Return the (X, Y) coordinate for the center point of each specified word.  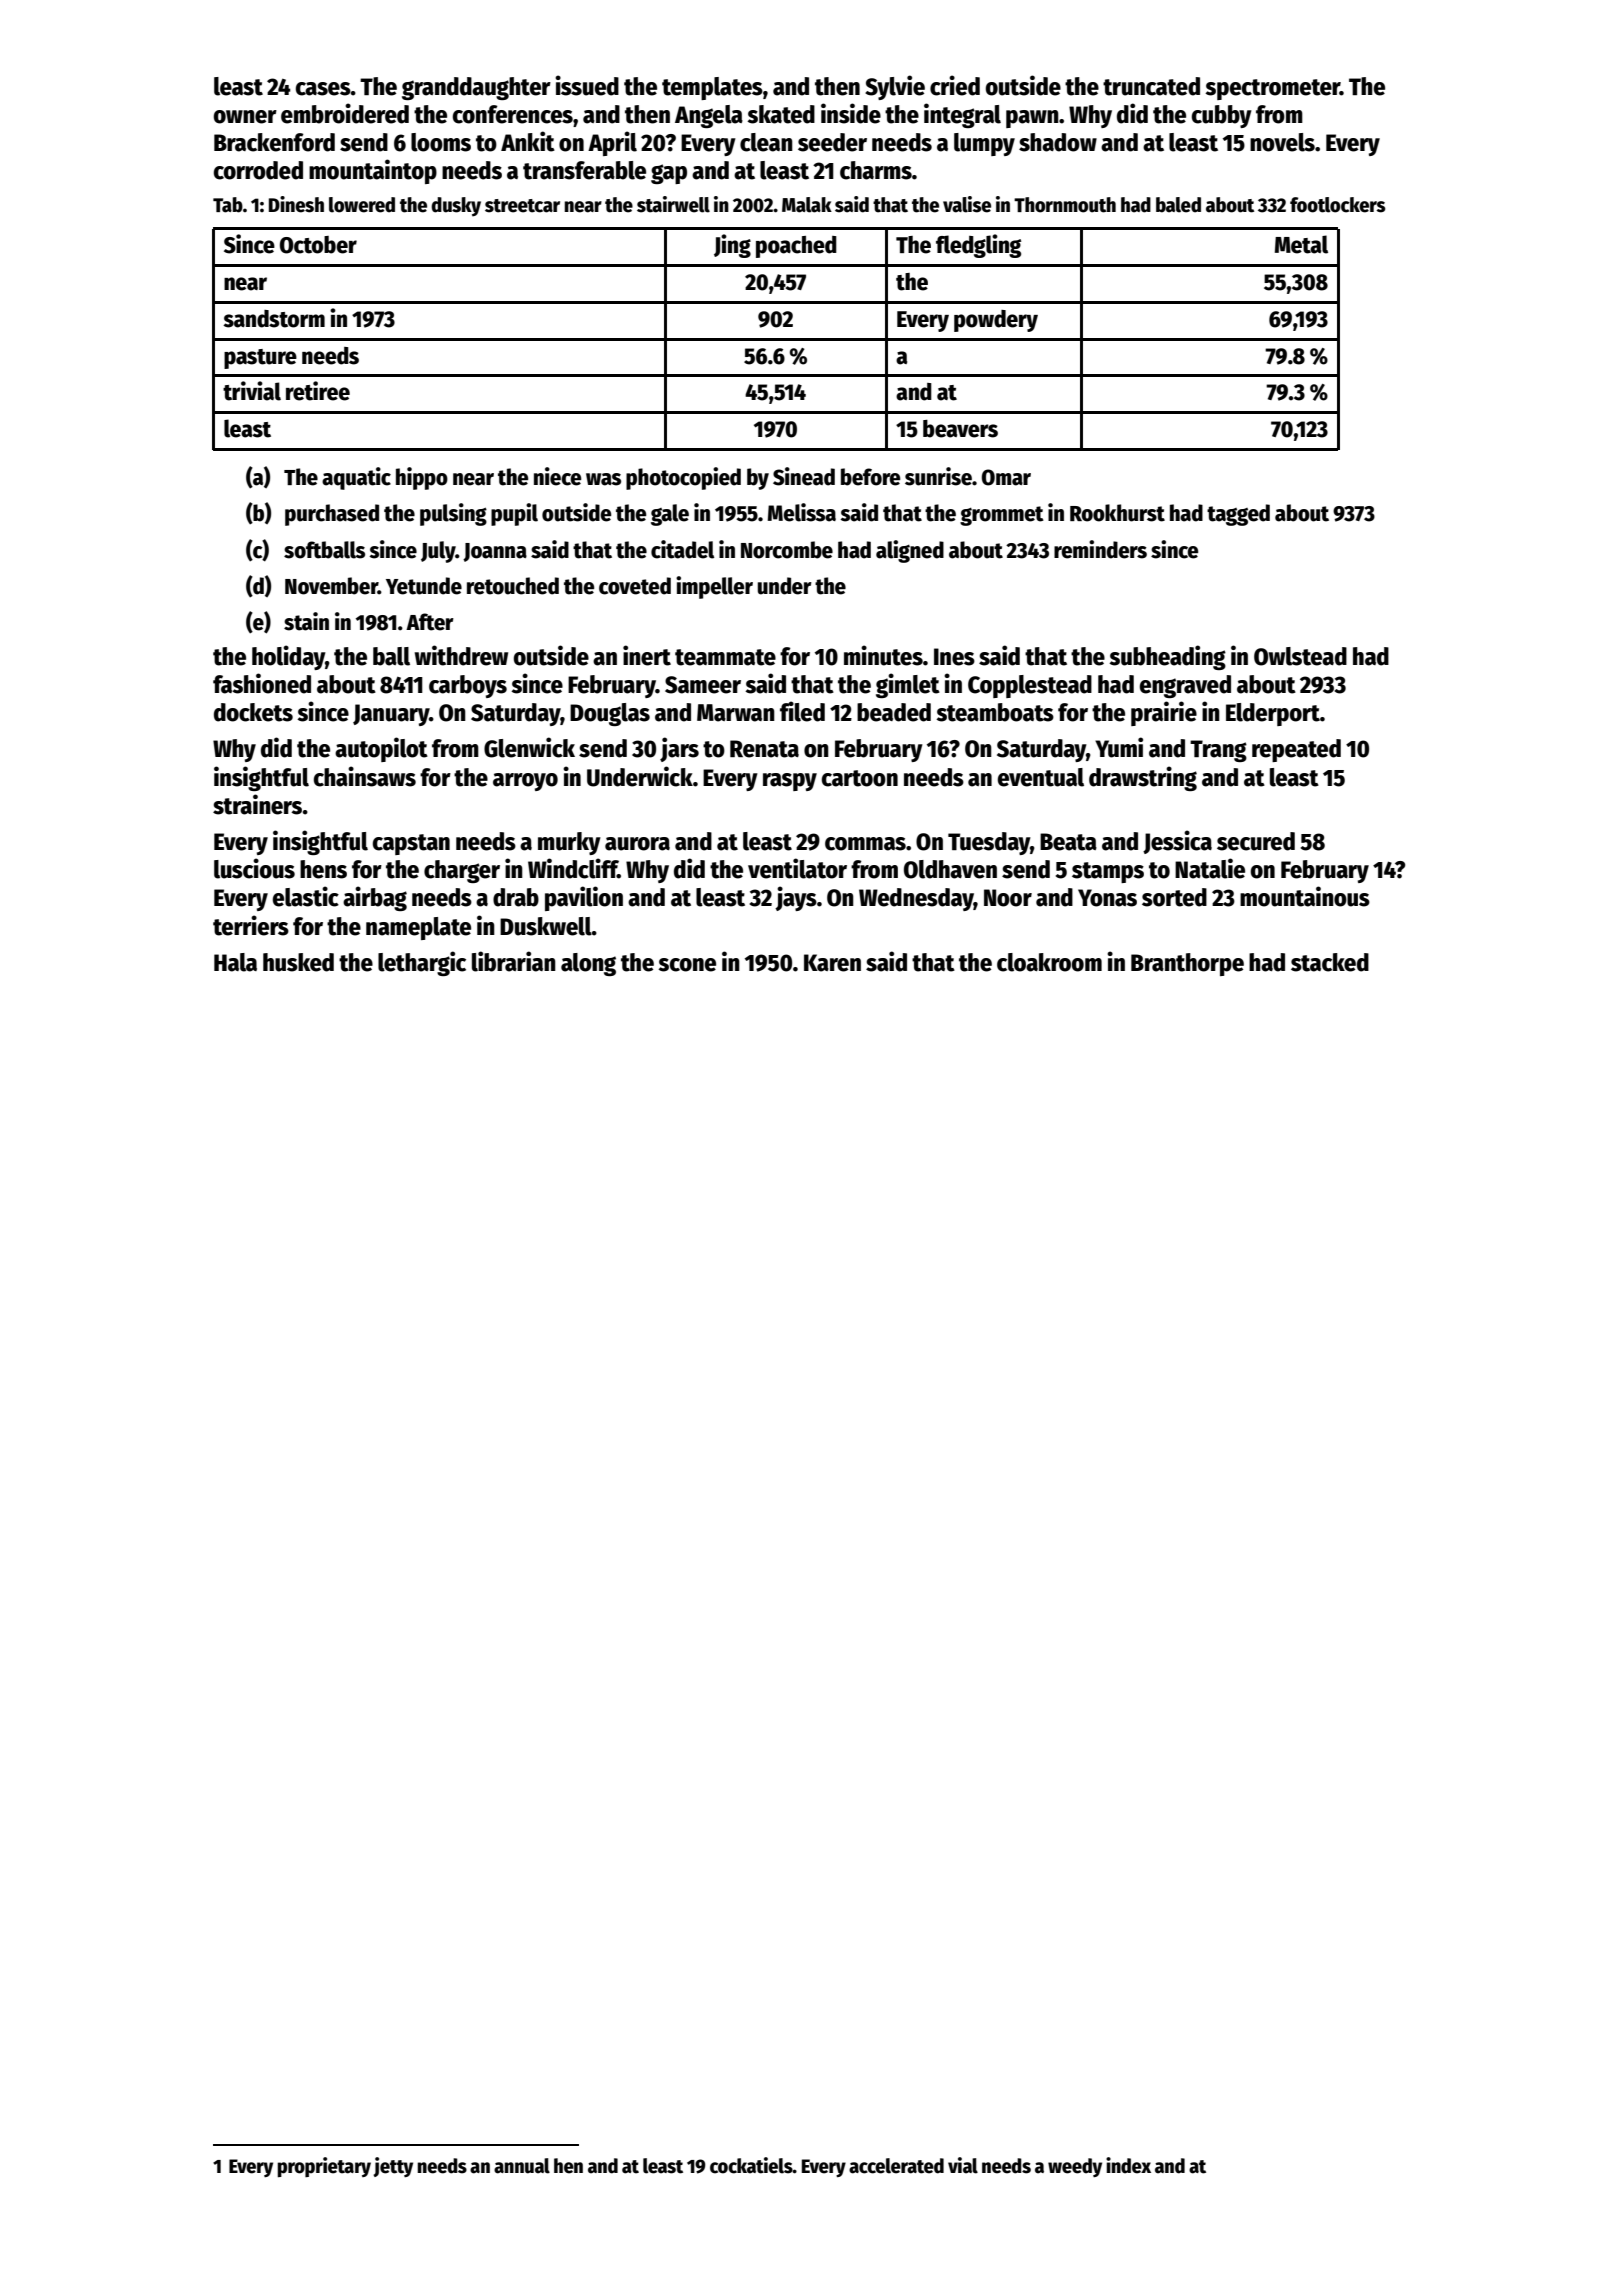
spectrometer (1272, 89)
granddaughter (476, 88)
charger (462, 871)
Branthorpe (1187, 964)
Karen (832, 963)
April (612, 143)
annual (522, 2166)
